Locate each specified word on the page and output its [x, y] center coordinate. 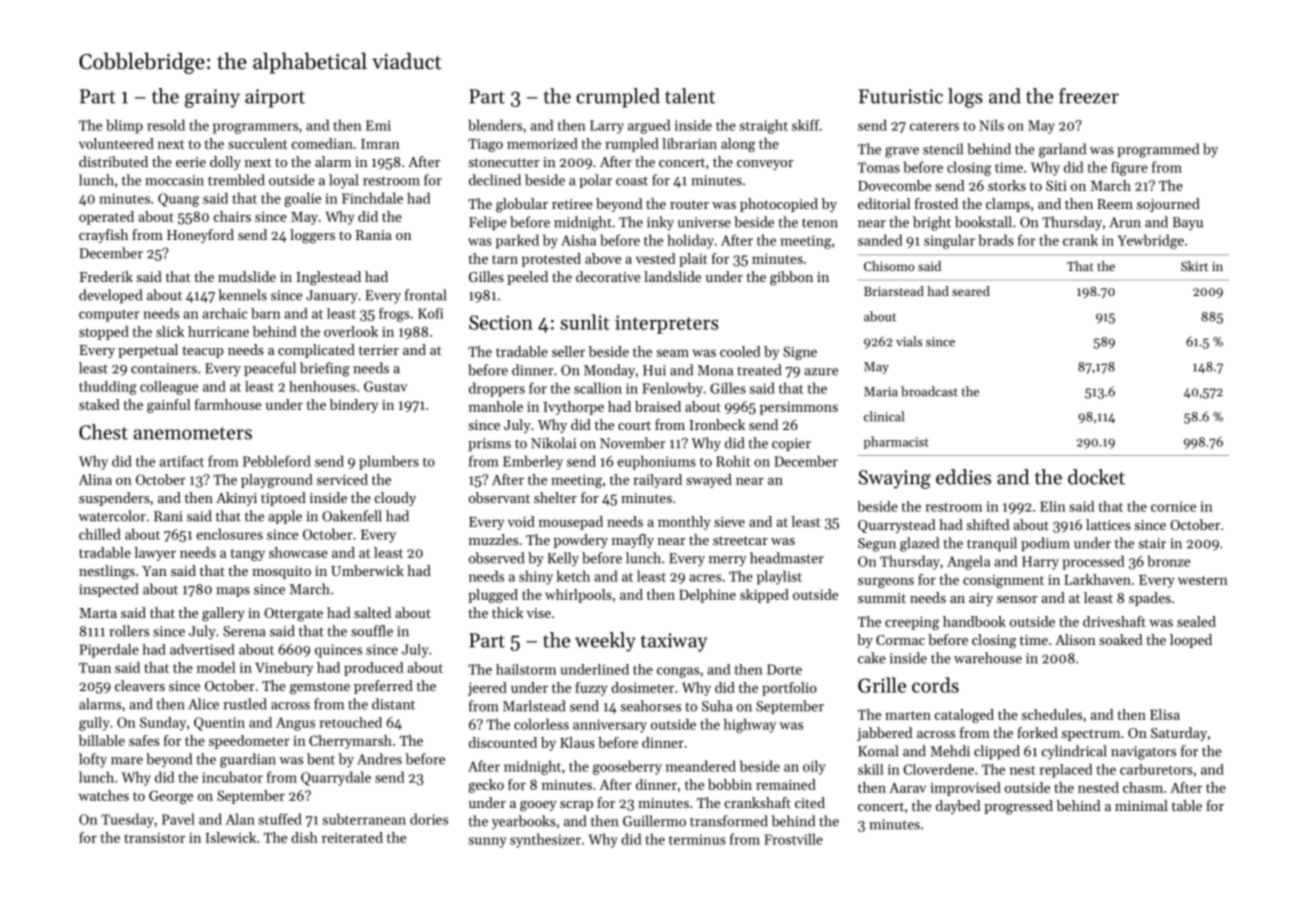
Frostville [793, 839]
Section [501, 322]
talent [690, 96]
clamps [1008, 205]
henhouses [322, 386]
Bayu [1187, 224]
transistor [154, 837]
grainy [212, 98]
